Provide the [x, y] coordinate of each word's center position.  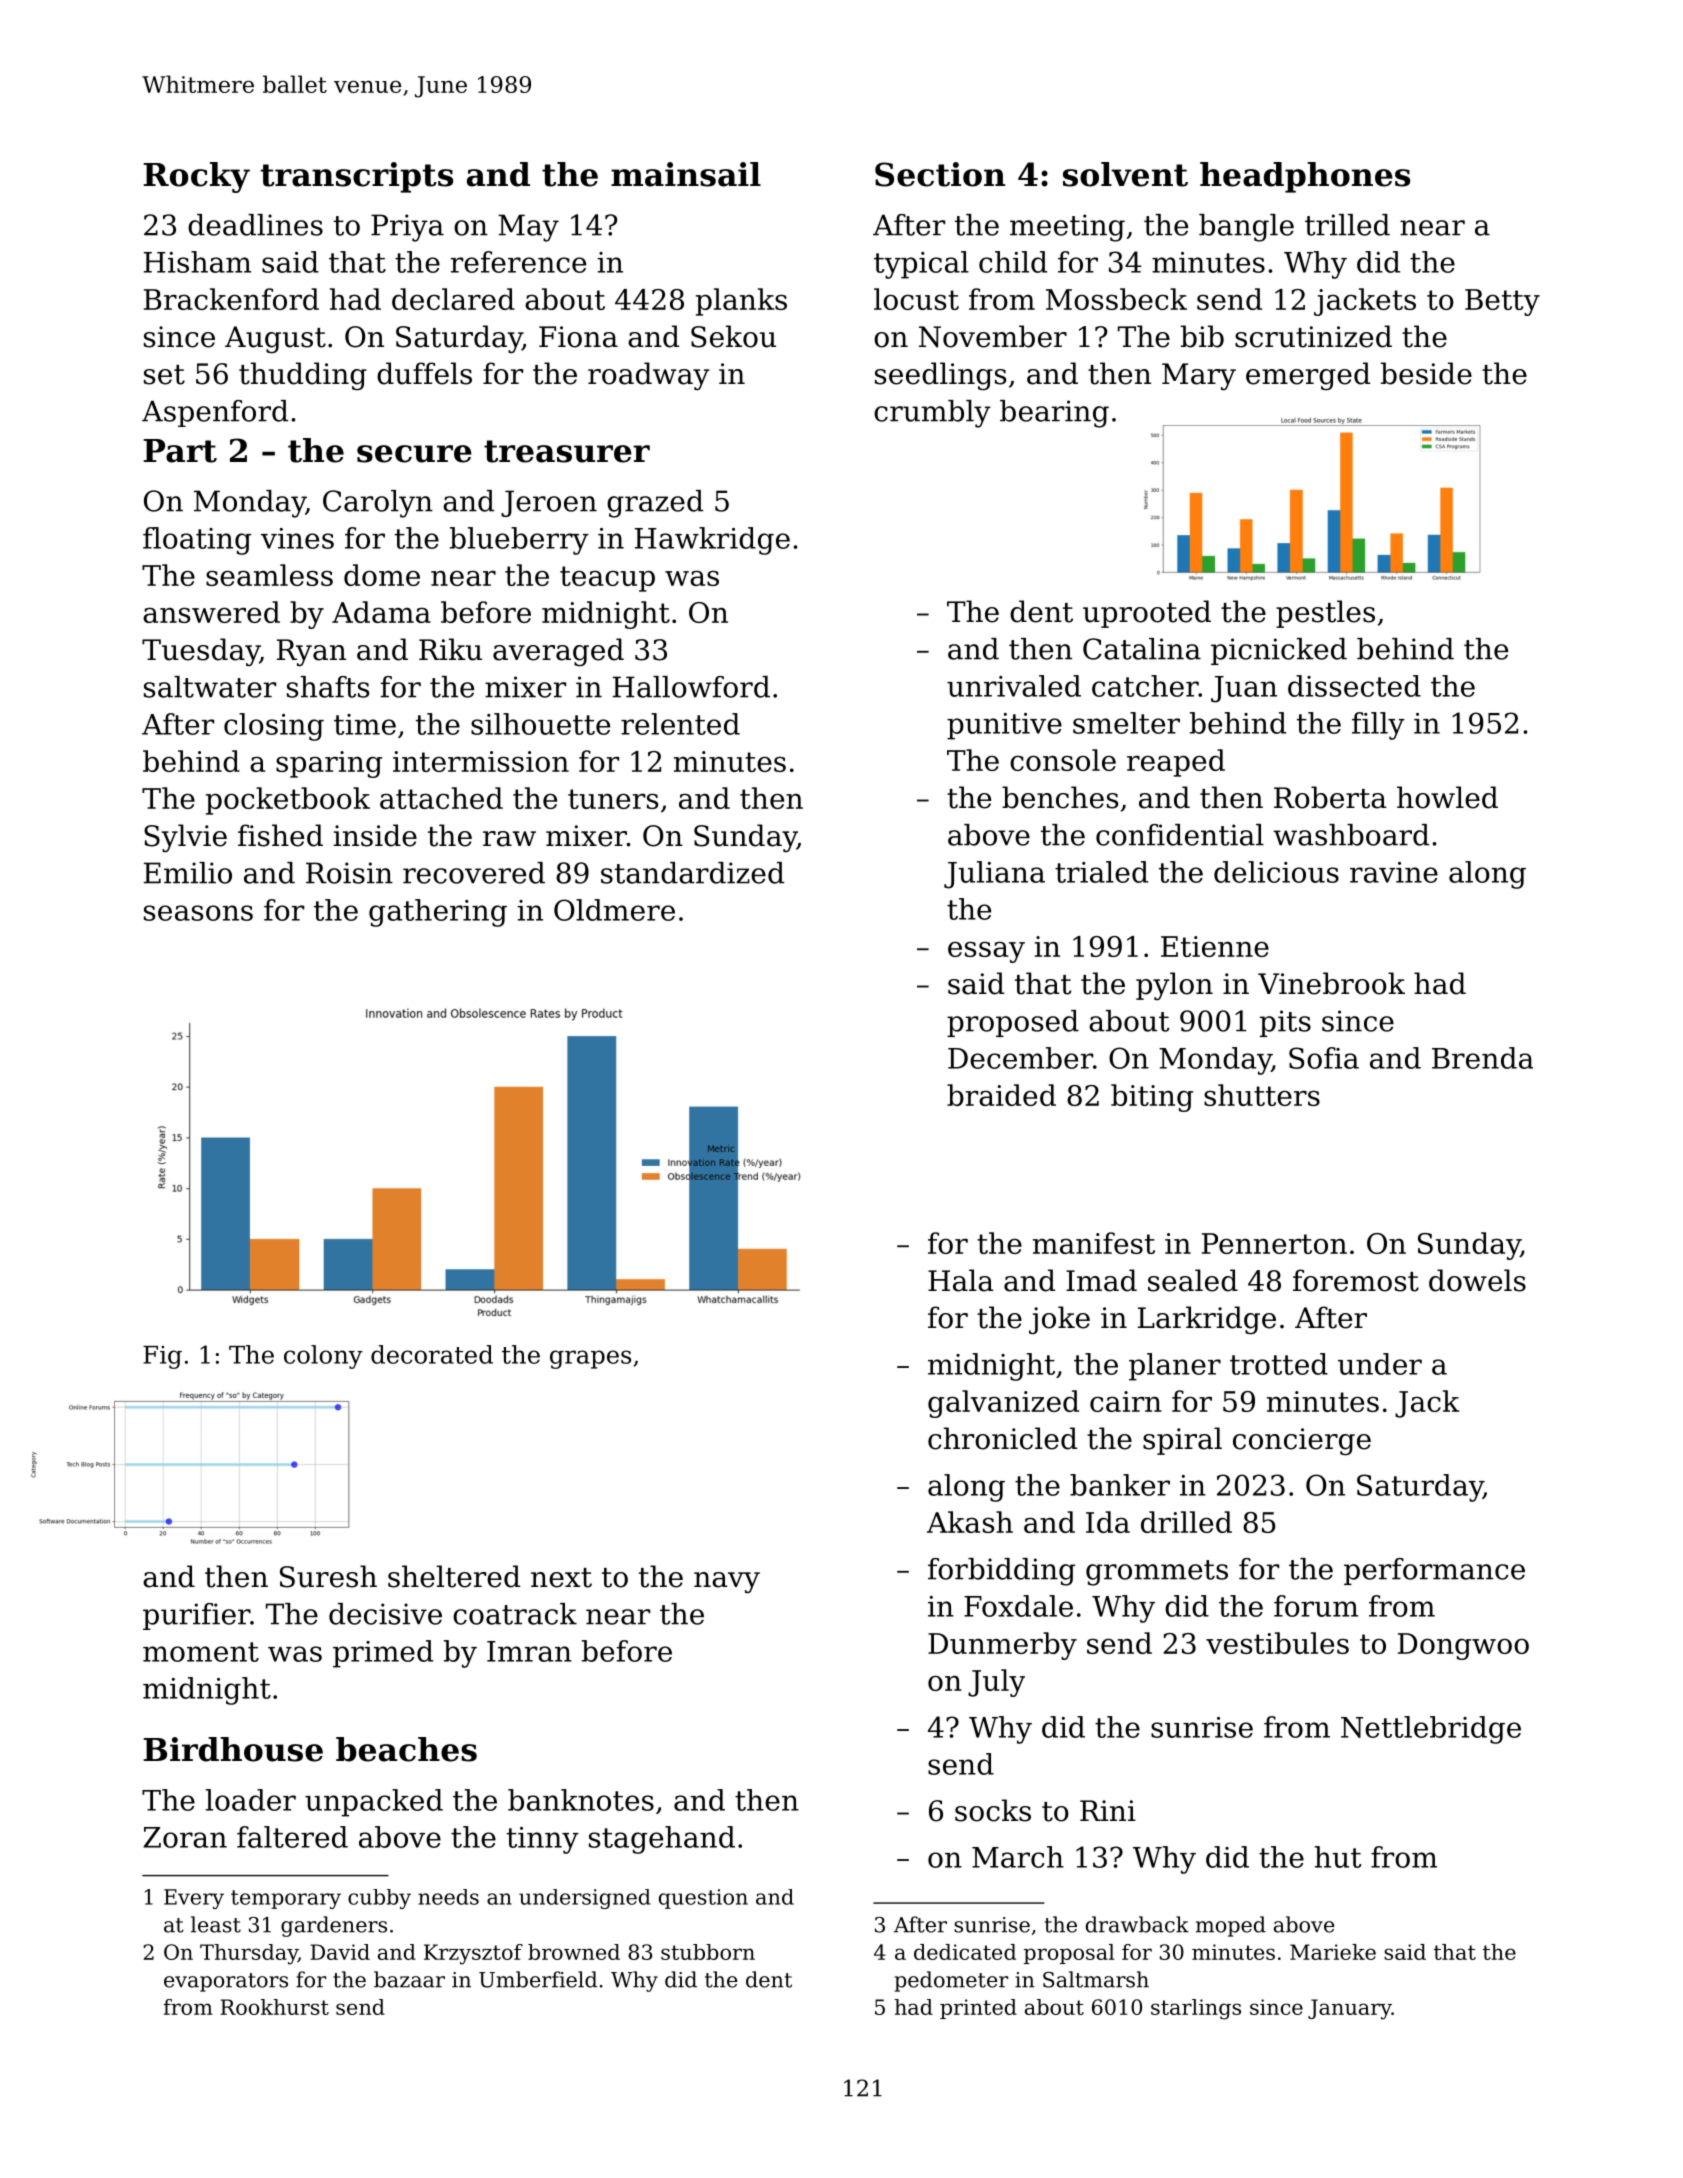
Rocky [196, 177]
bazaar [409, 1979]
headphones [1305, 177]
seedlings [940, 376]
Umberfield [538, 1979]
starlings [1196, 2009]
